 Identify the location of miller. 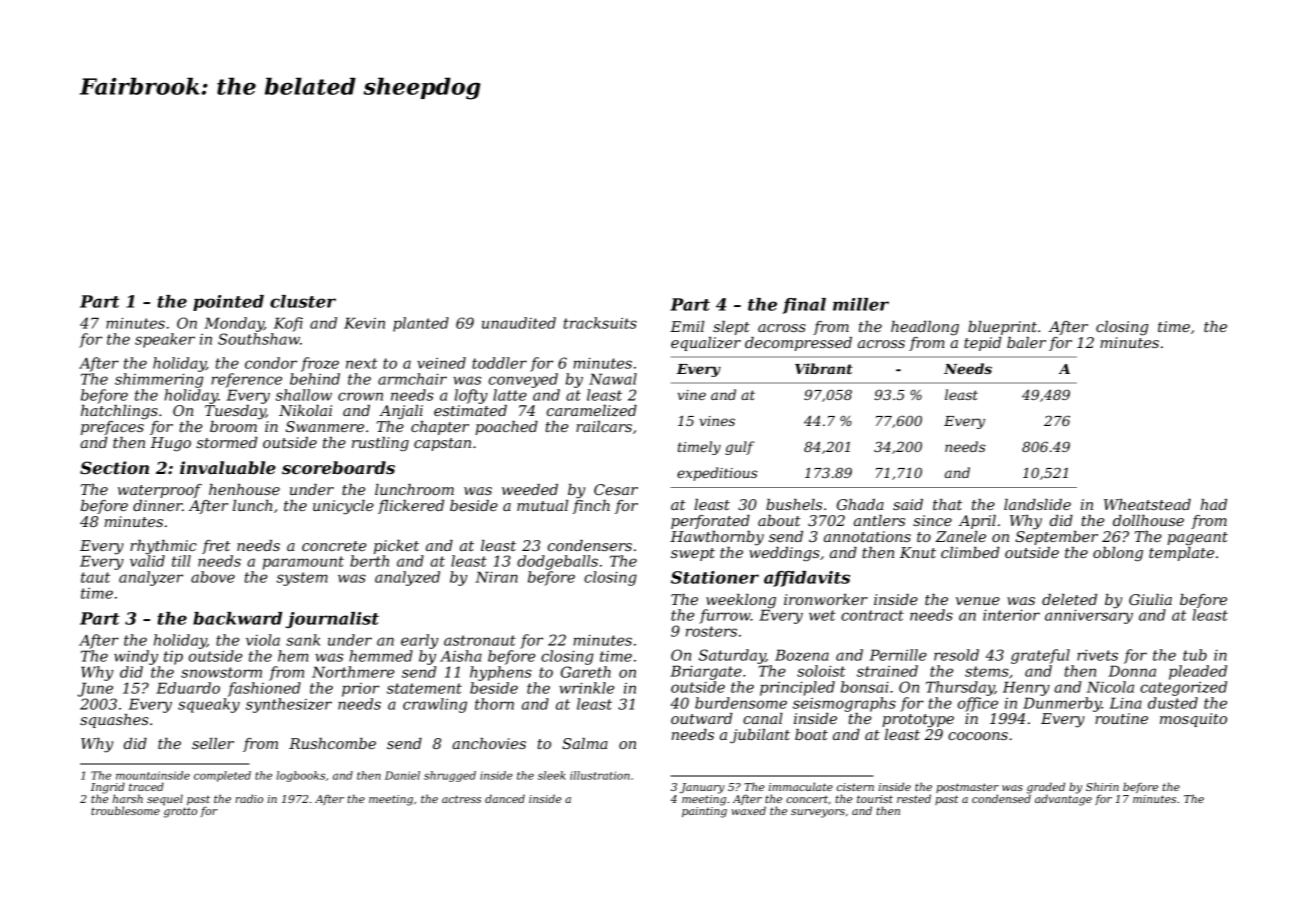
(861, 304).
